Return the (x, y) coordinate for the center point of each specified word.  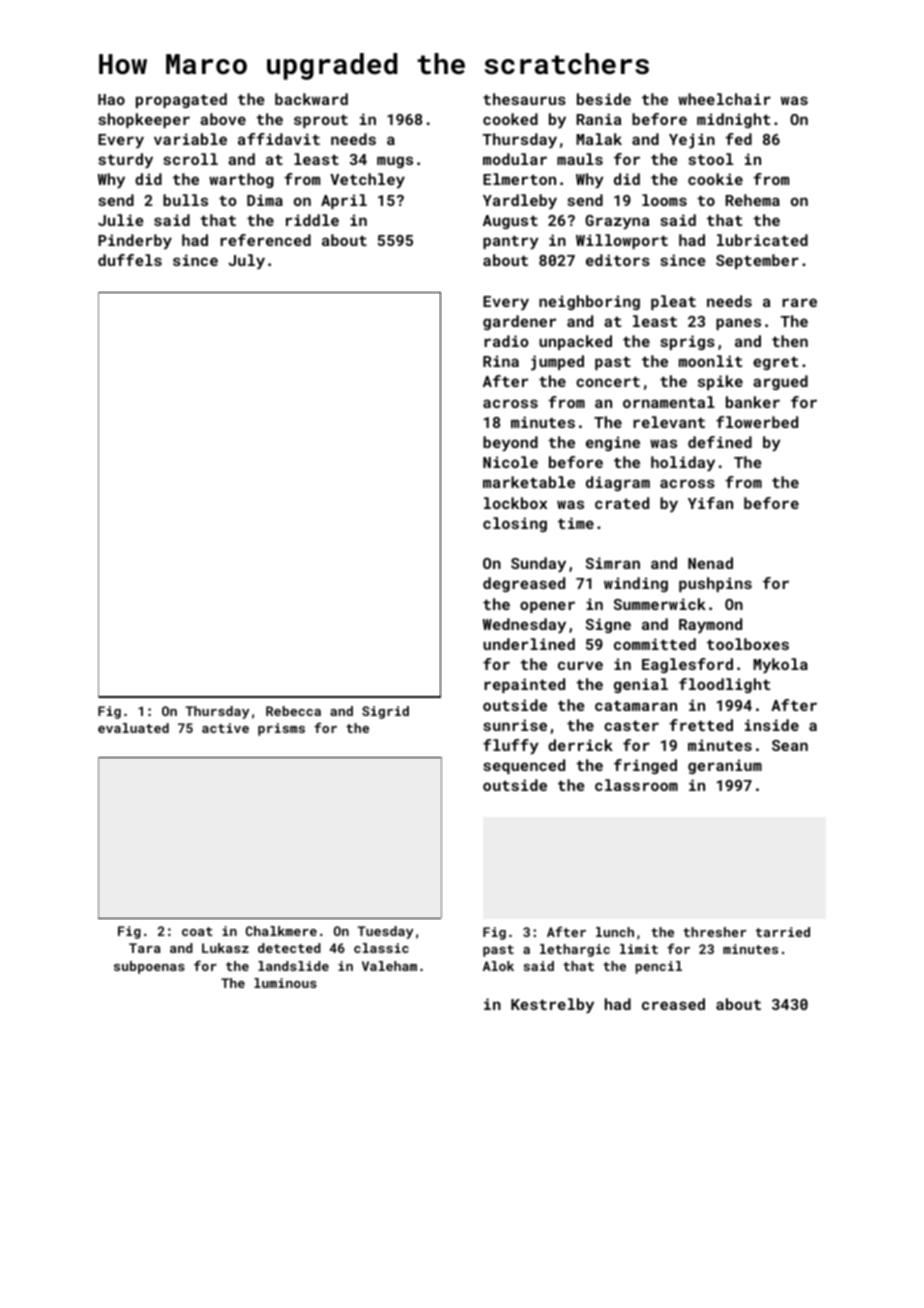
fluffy (511, 747)
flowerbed (757, 422)
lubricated (762, 240)
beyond (510, 444)
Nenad (710, 563)
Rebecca (293, 711)
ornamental (669, 402)
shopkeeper (144, 120)
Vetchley (367, 181)
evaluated (133, 728)
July (246, 262)
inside (772, 725)
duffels (130, 260)
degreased (524, 584)
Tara (145, 948)
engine (613, 443)
